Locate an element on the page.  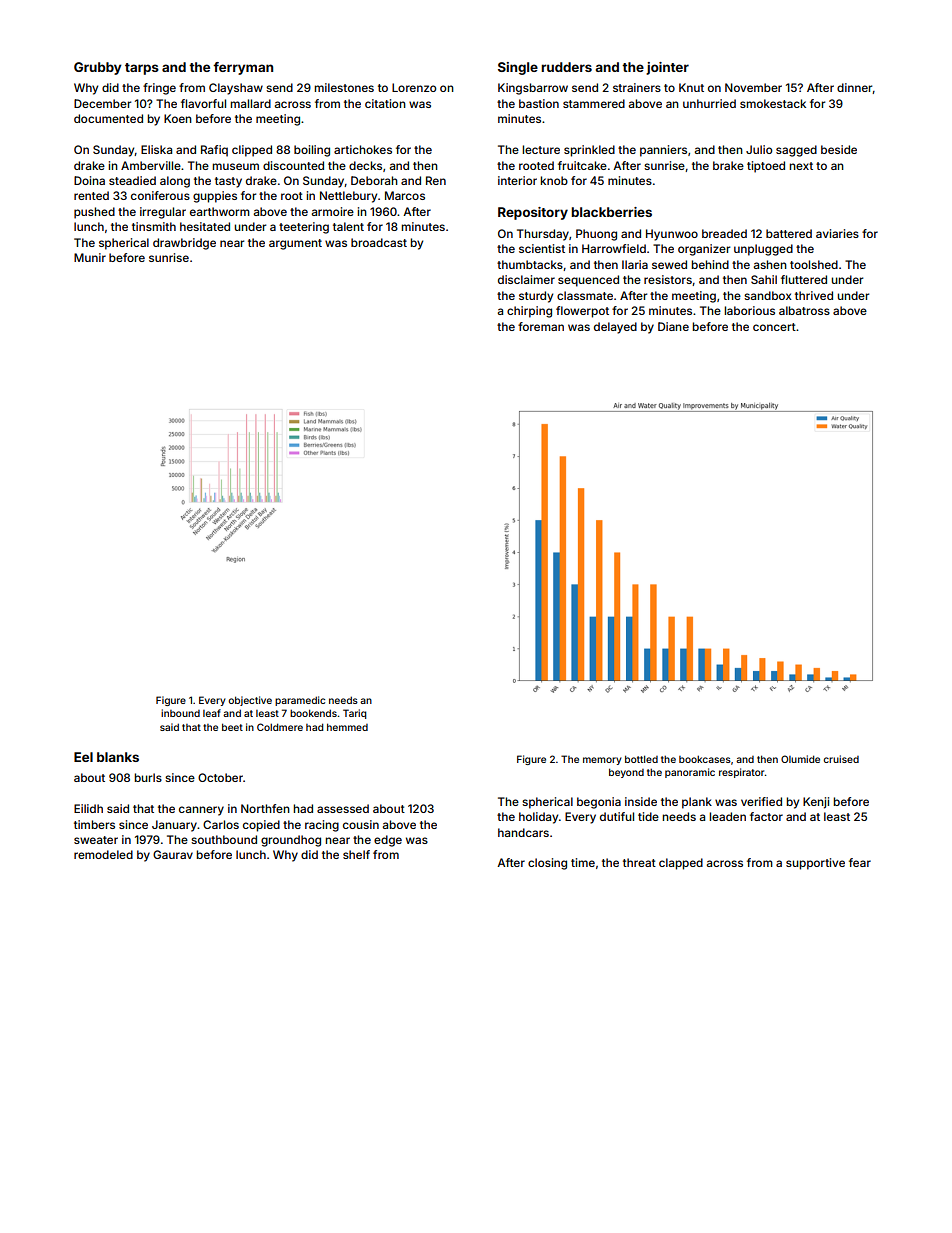
tinsmith is located at coordinates (154, 226).
